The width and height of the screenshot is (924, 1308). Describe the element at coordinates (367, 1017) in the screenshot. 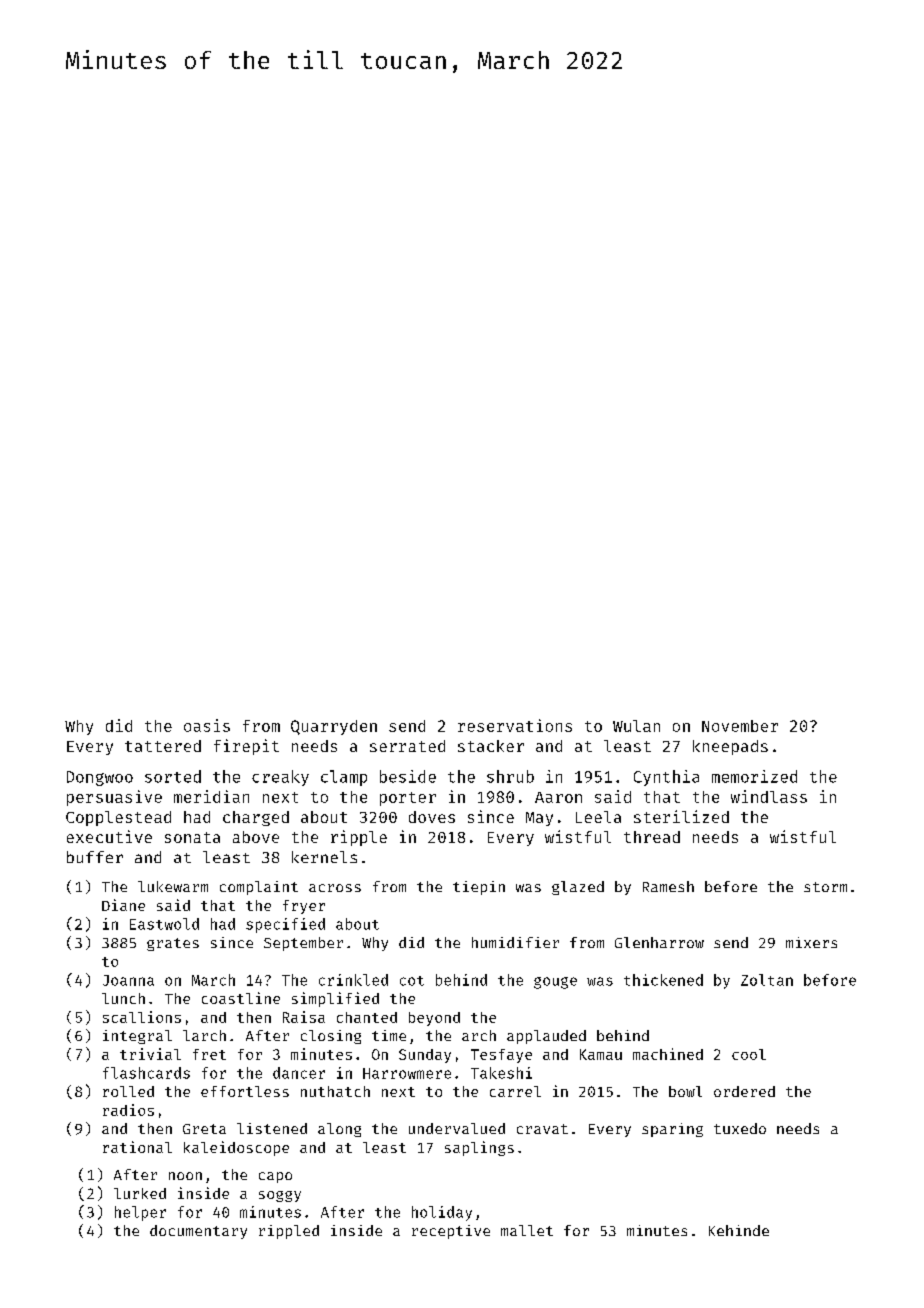

I see `chanted` at that location.
